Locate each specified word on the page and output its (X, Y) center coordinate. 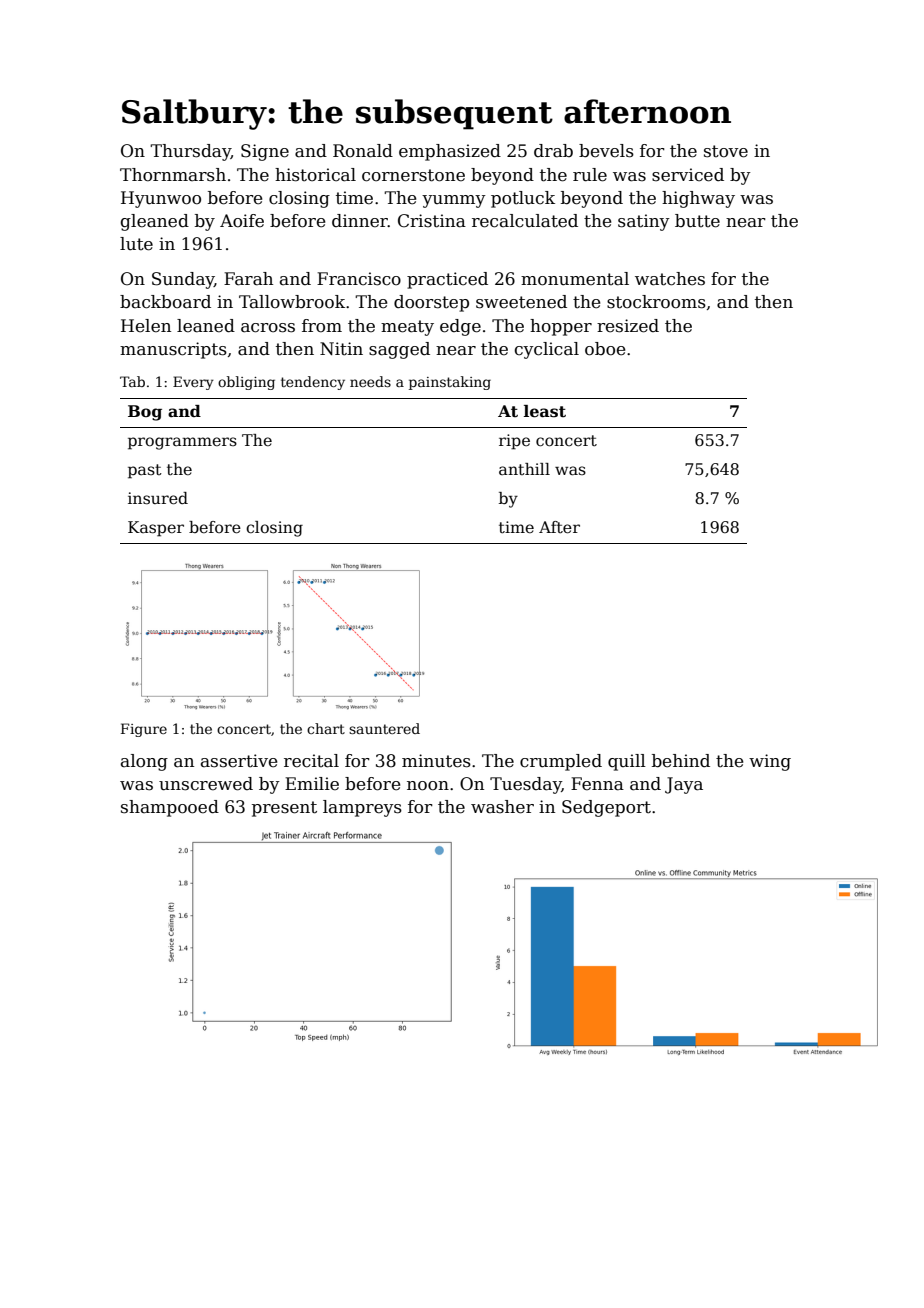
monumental (575, 279)
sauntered (384, 728)
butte (697, 221)
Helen (146, 326)
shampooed (170, 808)
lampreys (362, 808)
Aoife (242, 221)
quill (627, 762)
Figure (144, 730)
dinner (360, 221)
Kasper (156, 529)
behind (681, 761)
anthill (524, 469)
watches (670, 279)
